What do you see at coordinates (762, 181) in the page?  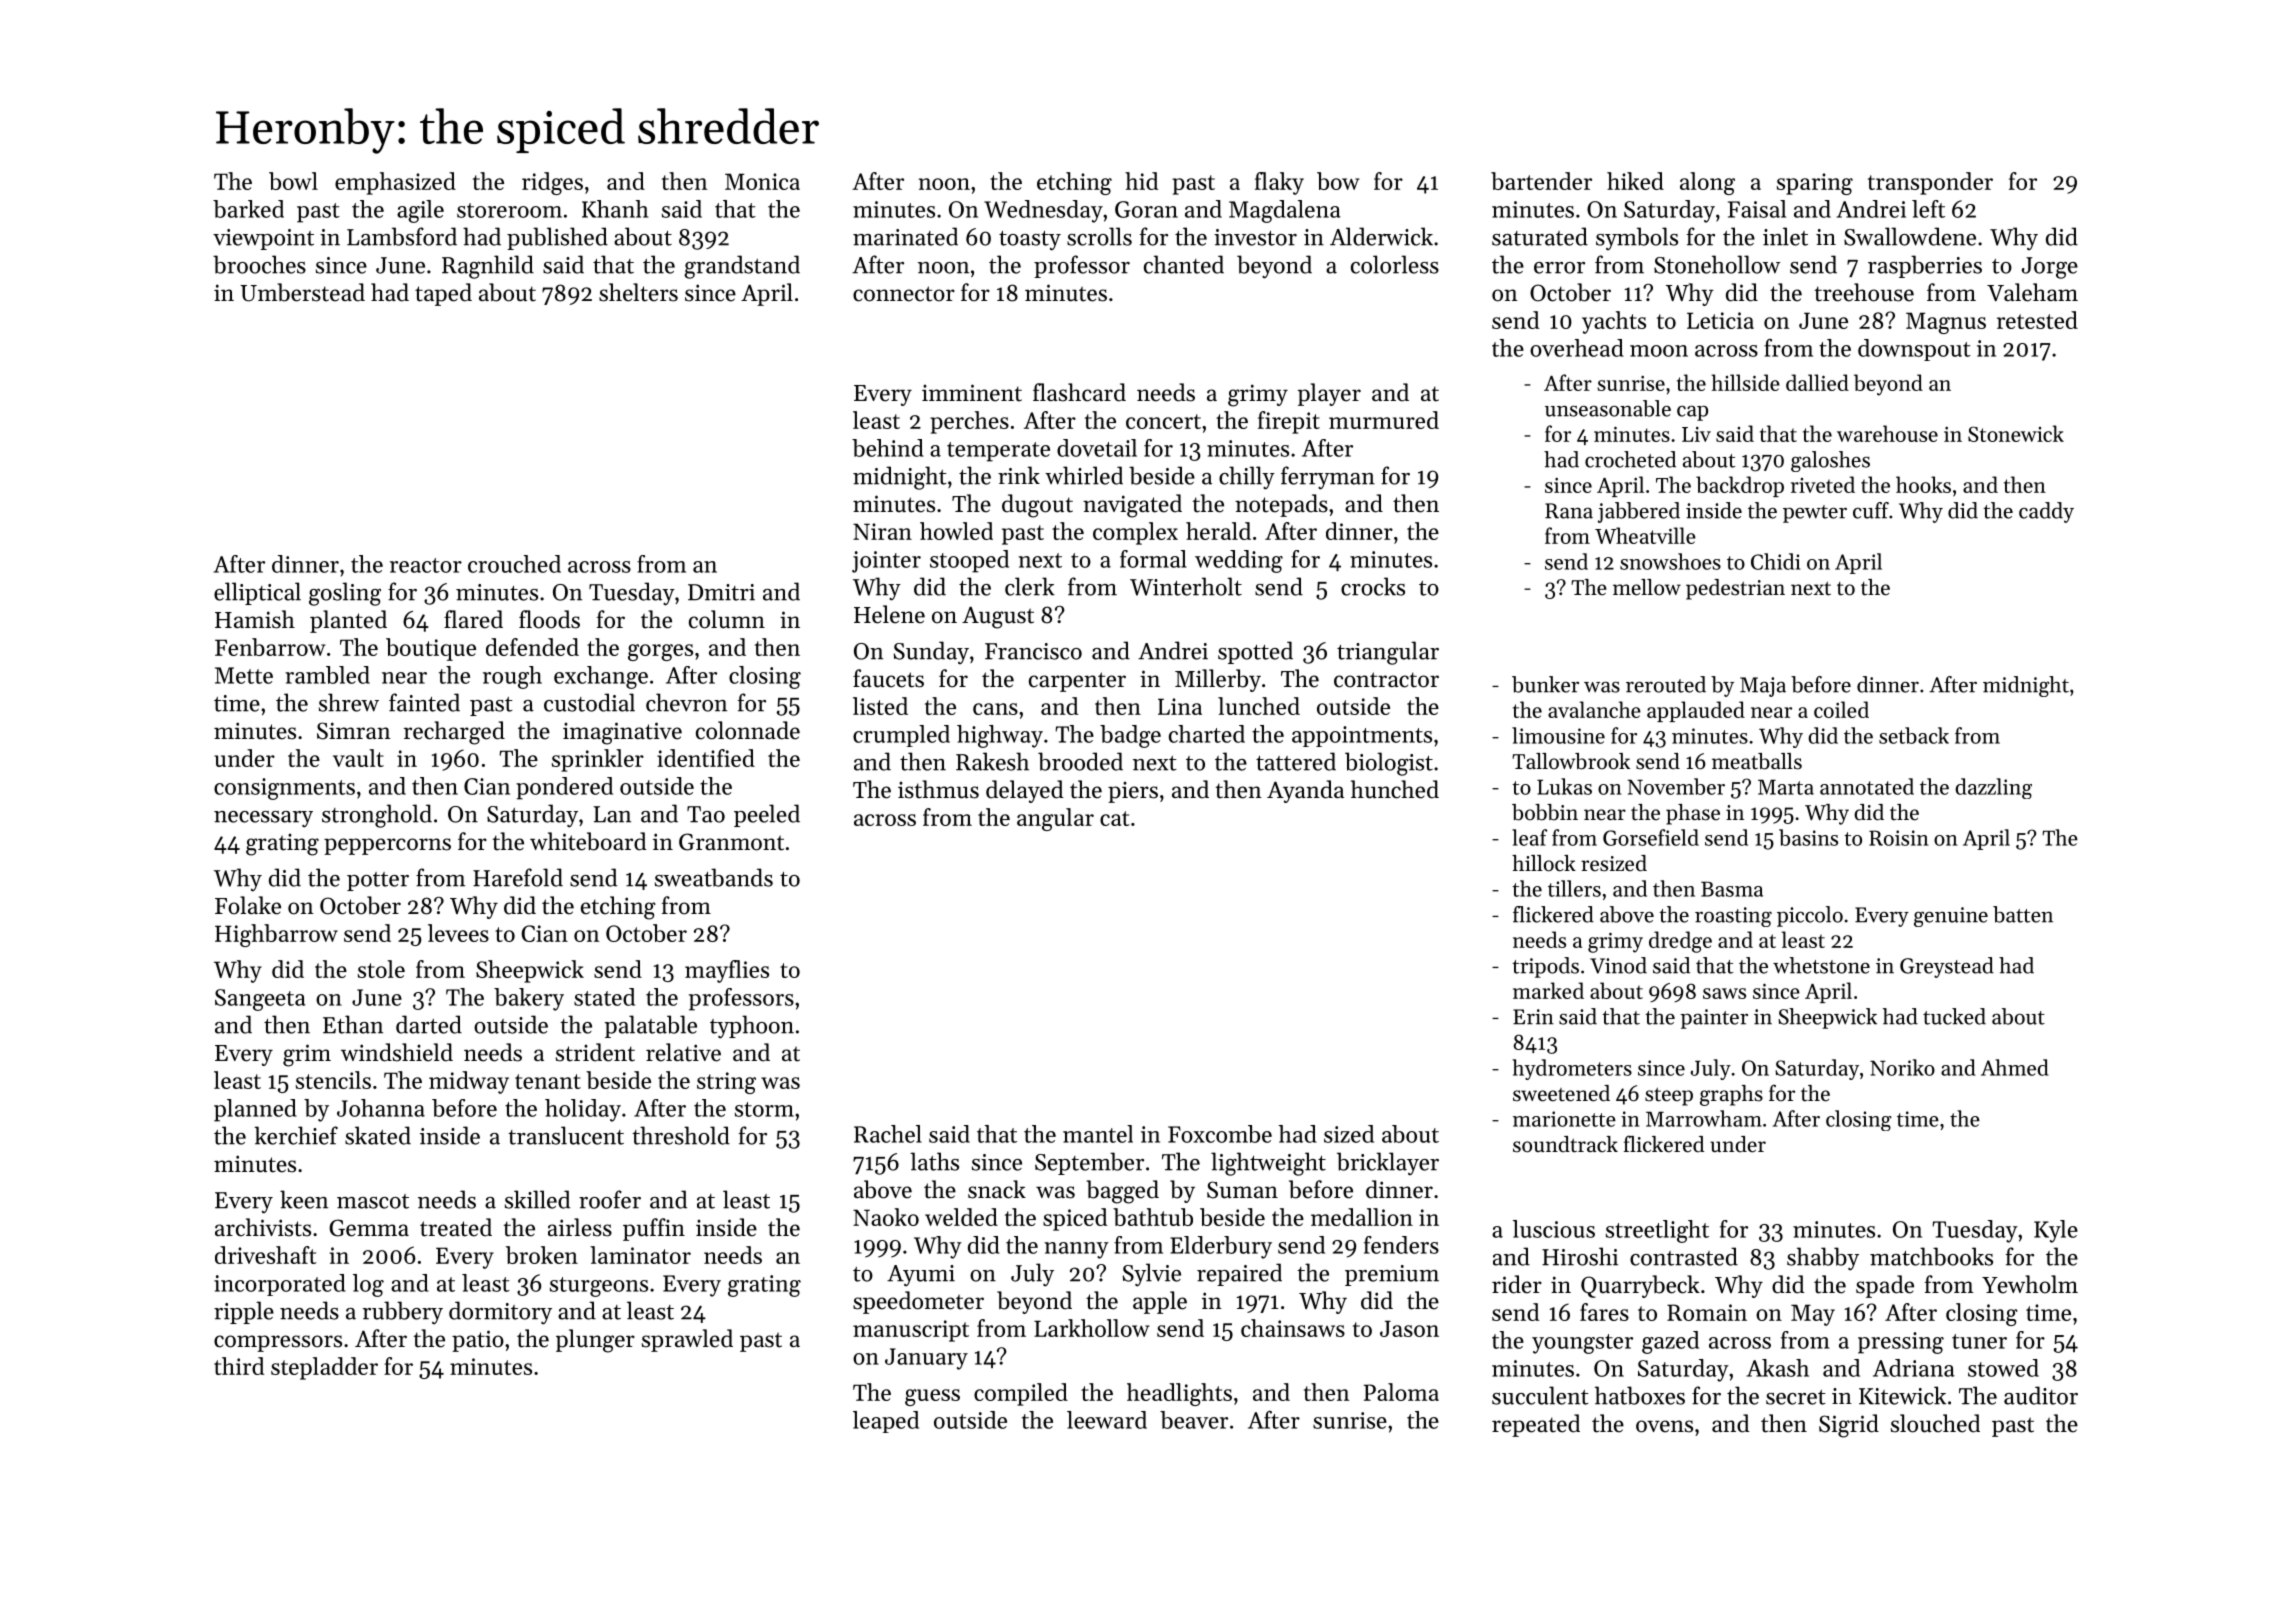 I see `Monica` at bounding box center [762, 181].
